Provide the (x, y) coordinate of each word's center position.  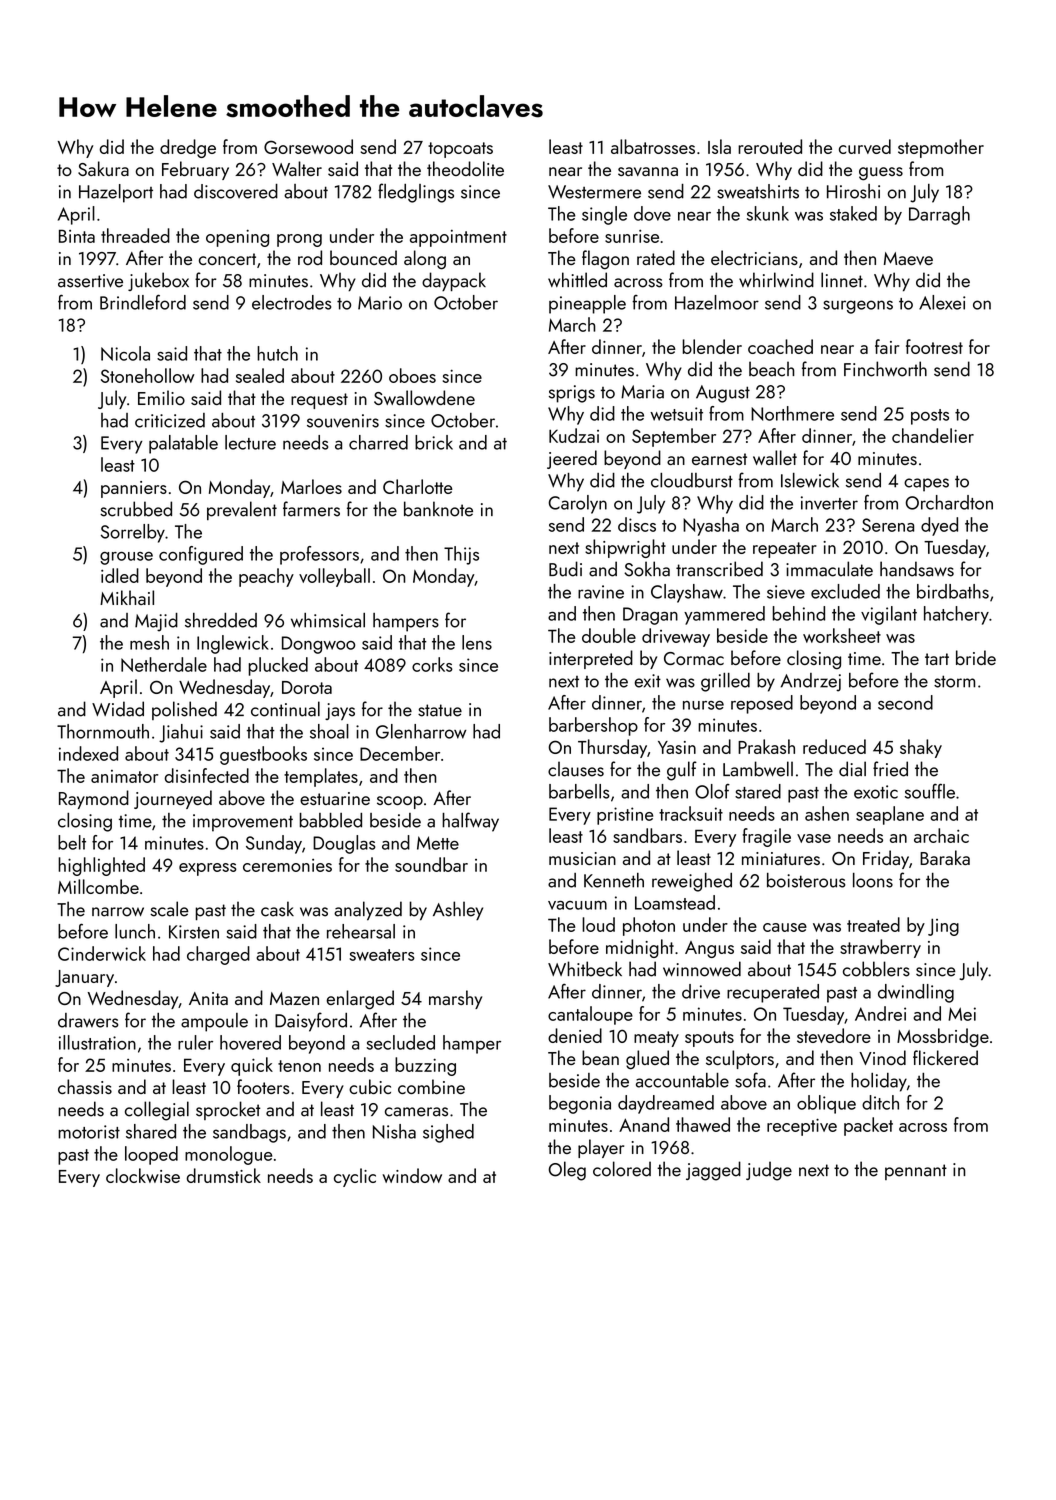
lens (477, 642)
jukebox (158, 281)
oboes (412, 375)
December (400, 753)
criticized (170, 420)
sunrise (632, 236)
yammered (724, 615)
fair (887, 346)
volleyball (334, 577)
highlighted (101, 866)
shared (151, 1131)
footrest (934, 346)
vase (814, 838)
